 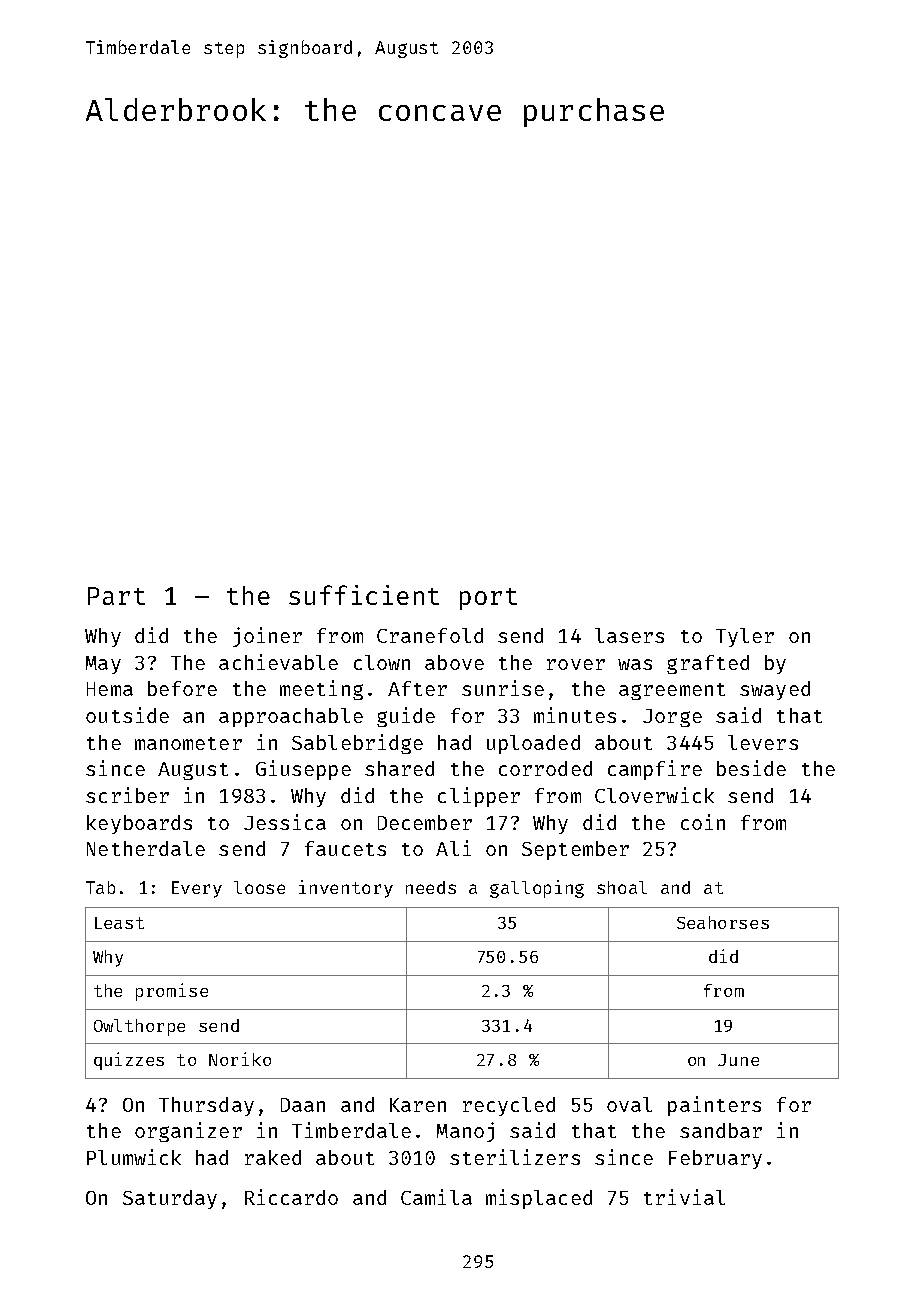 What do you see at coordinates (364, 595) in the document?
I see `sufficient` at bounding box center [364, 595].
